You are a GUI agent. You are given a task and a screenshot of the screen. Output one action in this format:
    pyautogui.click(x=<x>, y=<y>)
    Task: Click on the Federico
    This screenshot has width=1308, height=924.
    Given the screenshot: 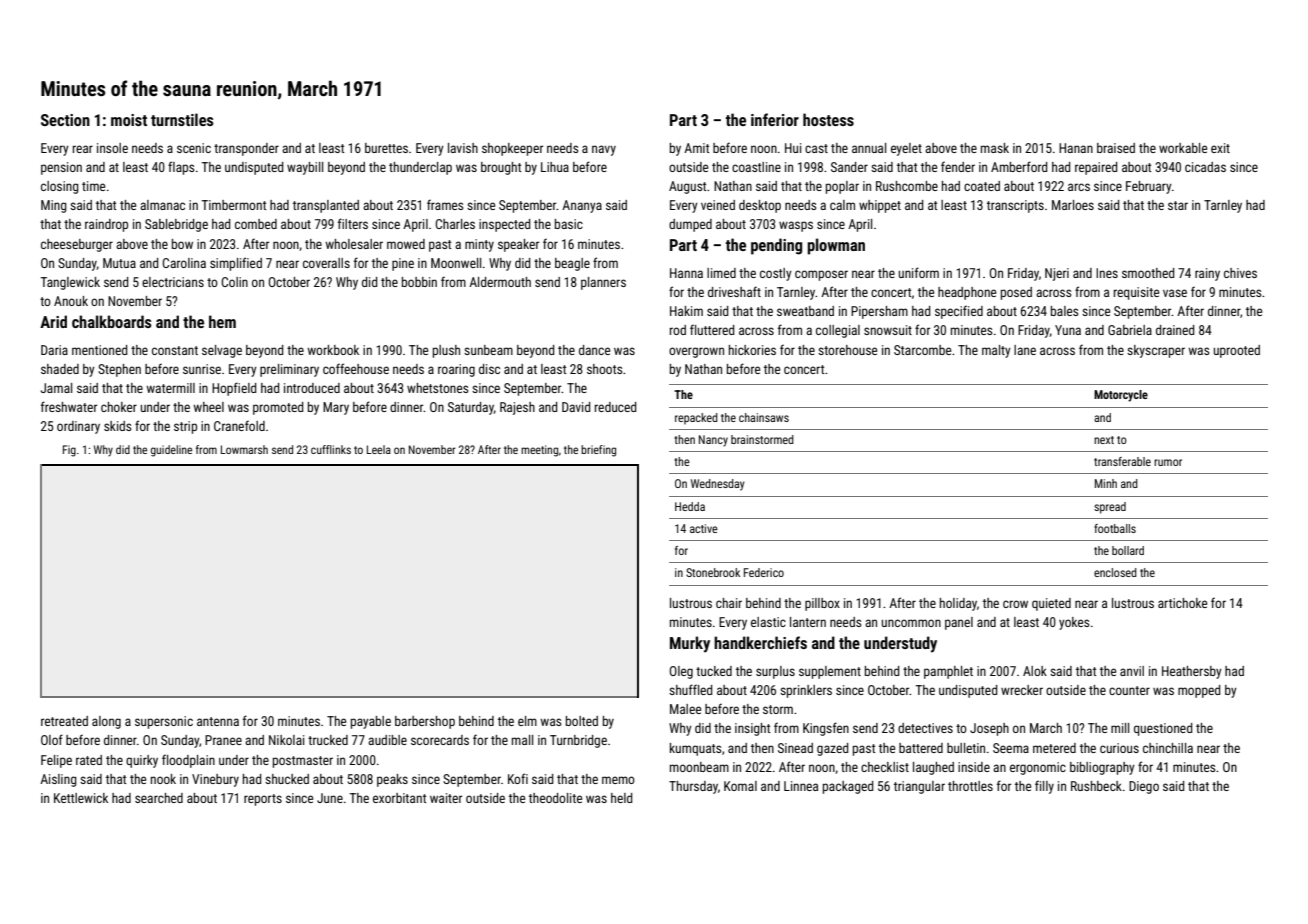 What is the action you would take?
    pyautogui.click(x=764, y=572)
